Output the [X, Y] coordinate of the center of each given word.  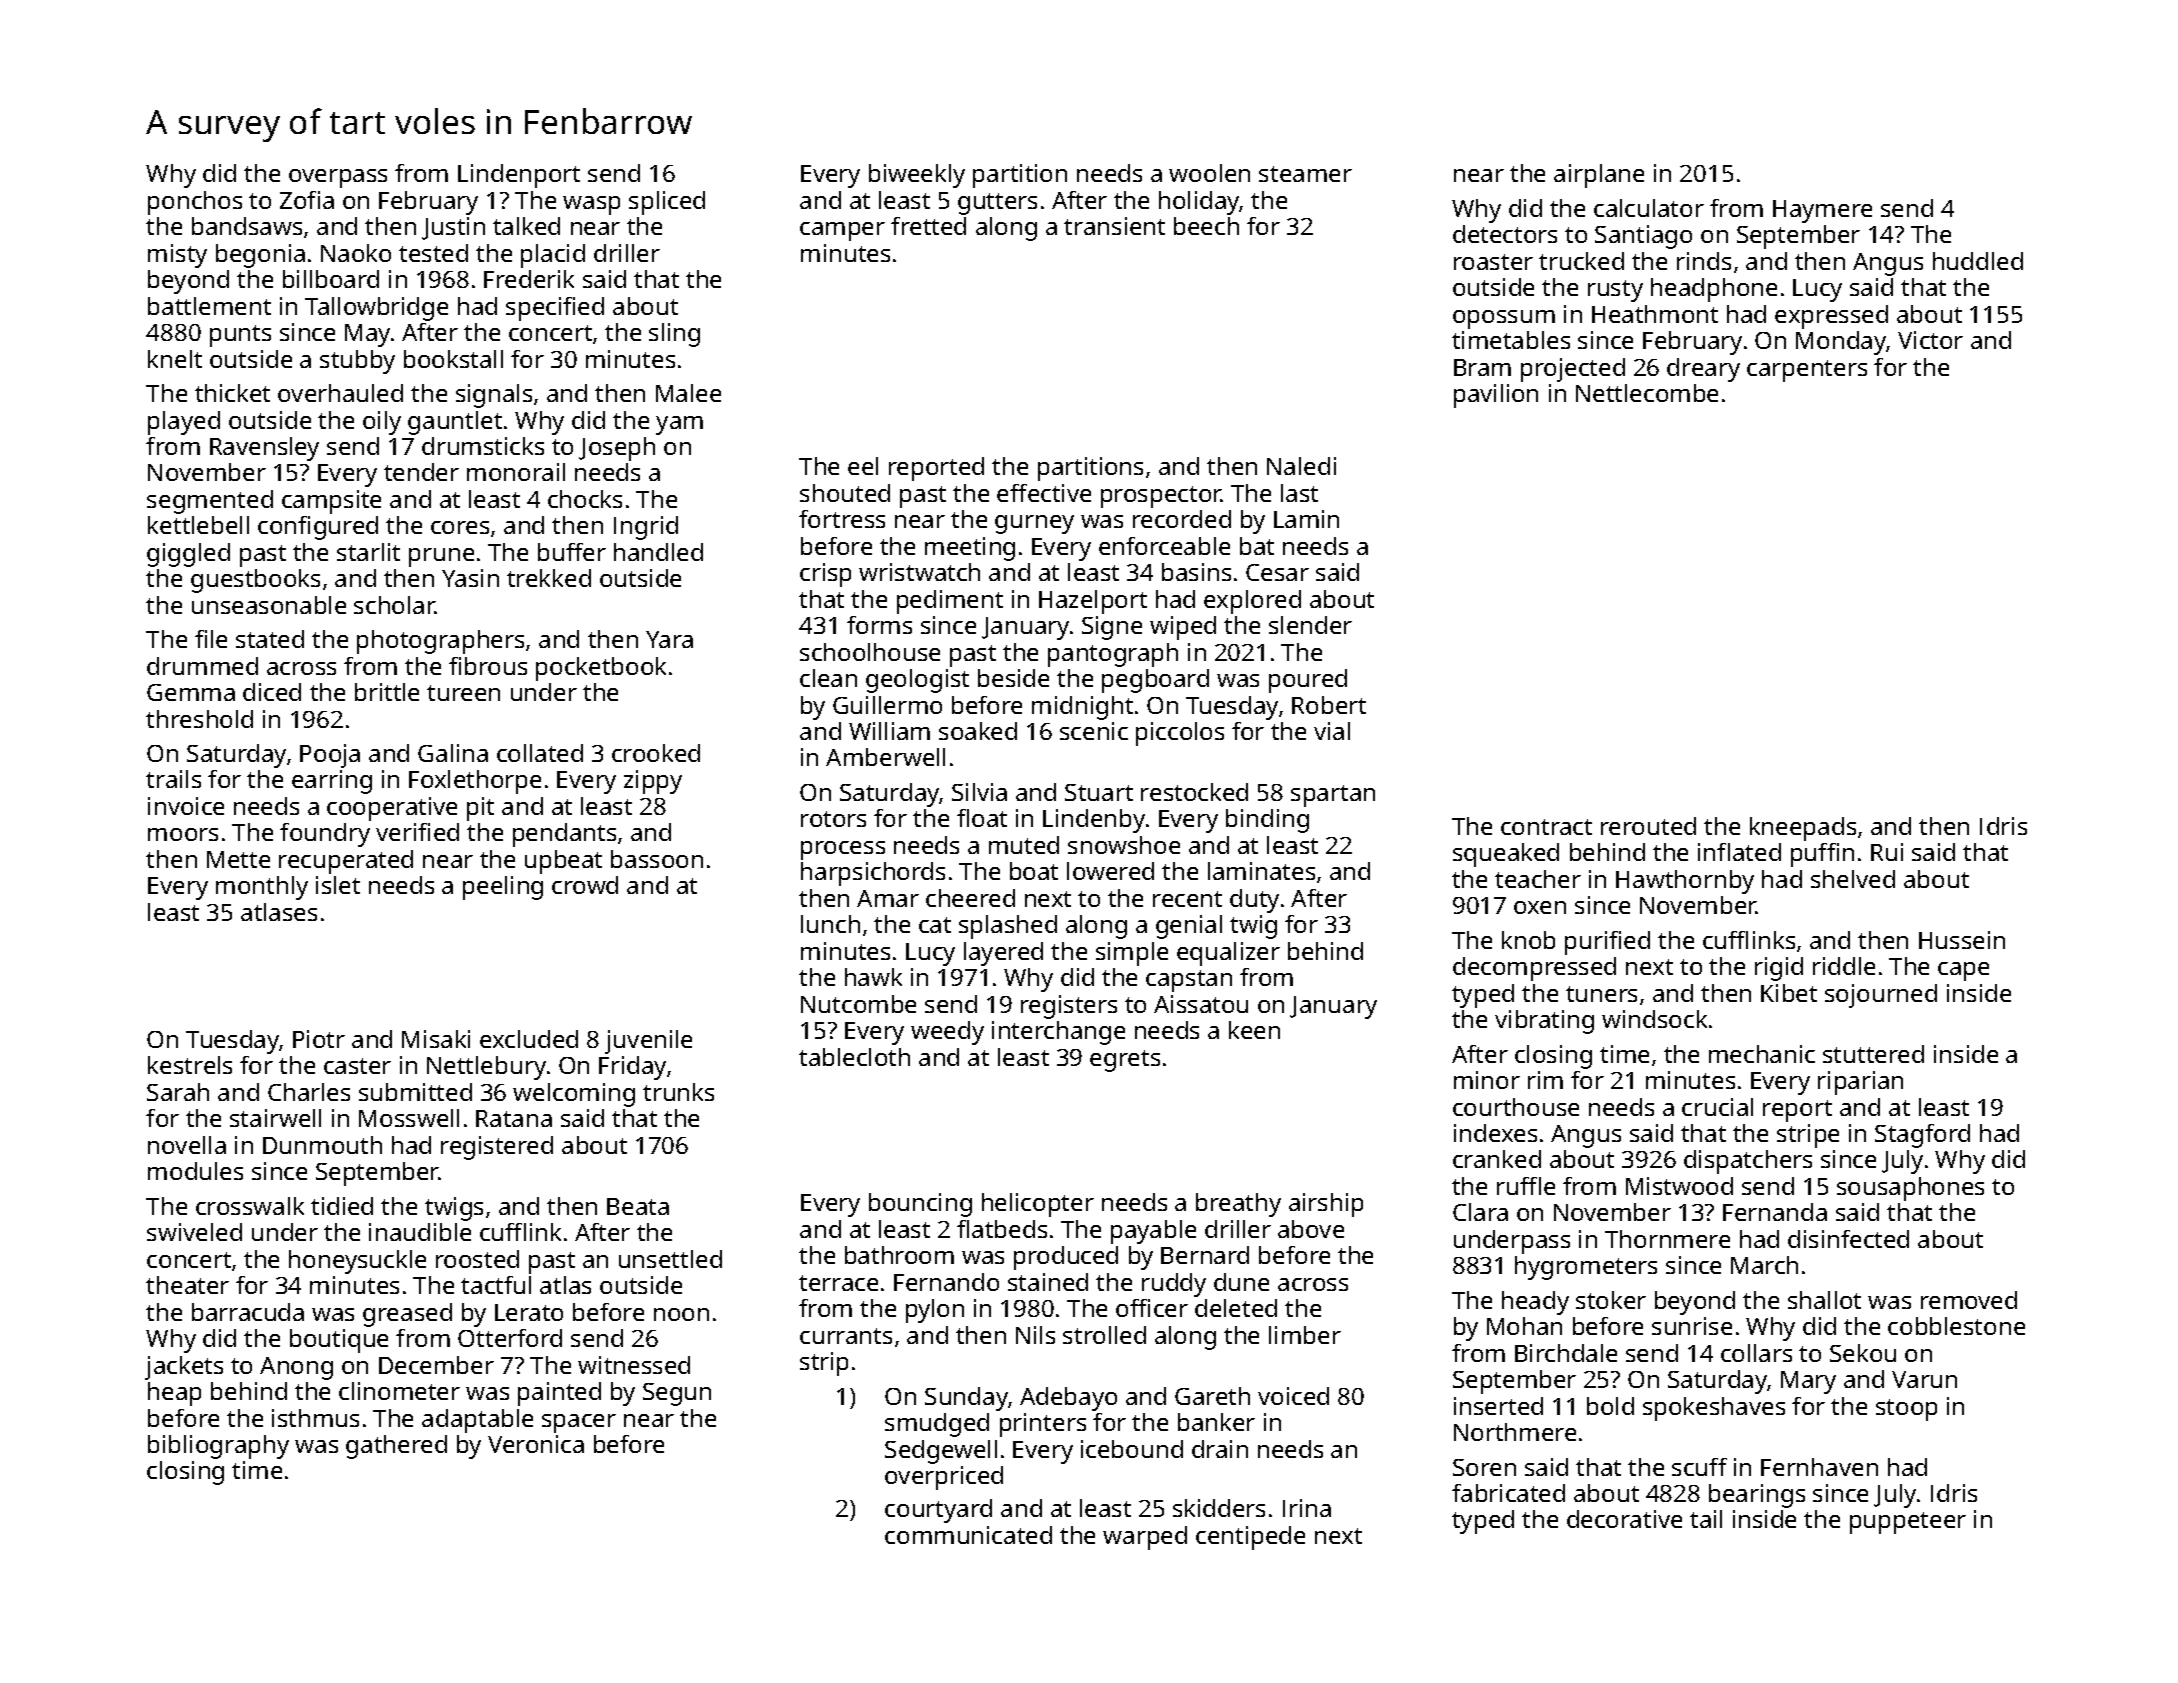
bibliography [218, 1447]
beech [1206, 226]
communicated [968, 1535]
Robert [1329, 705]
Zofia [307, 200]
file [211, 639]
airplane [1599, 176]
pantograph [1113, 655]
